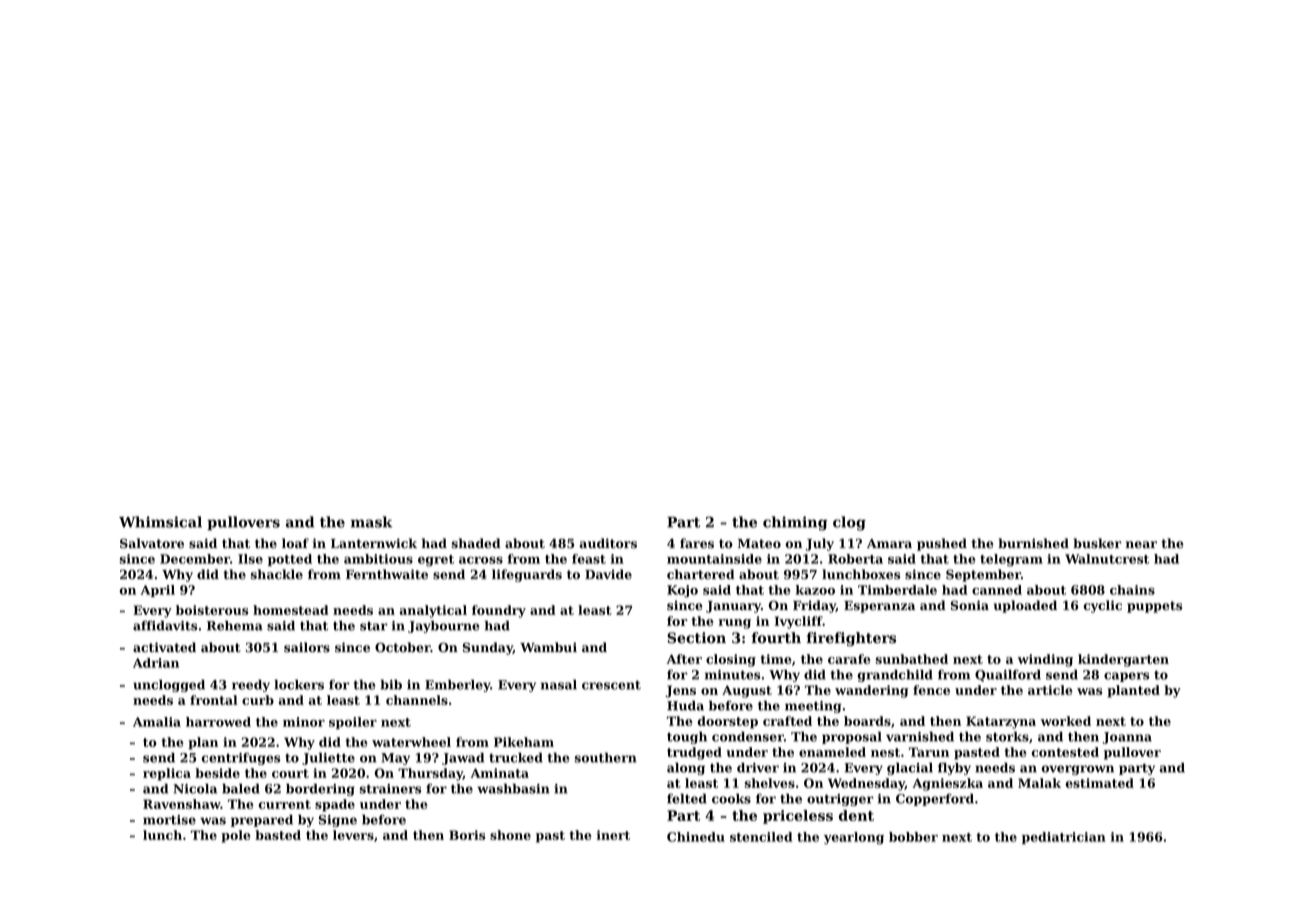  What do you see at coordinates (696, 837) in the image?
I see `Chinedu` at bounding box center [696, 837].
